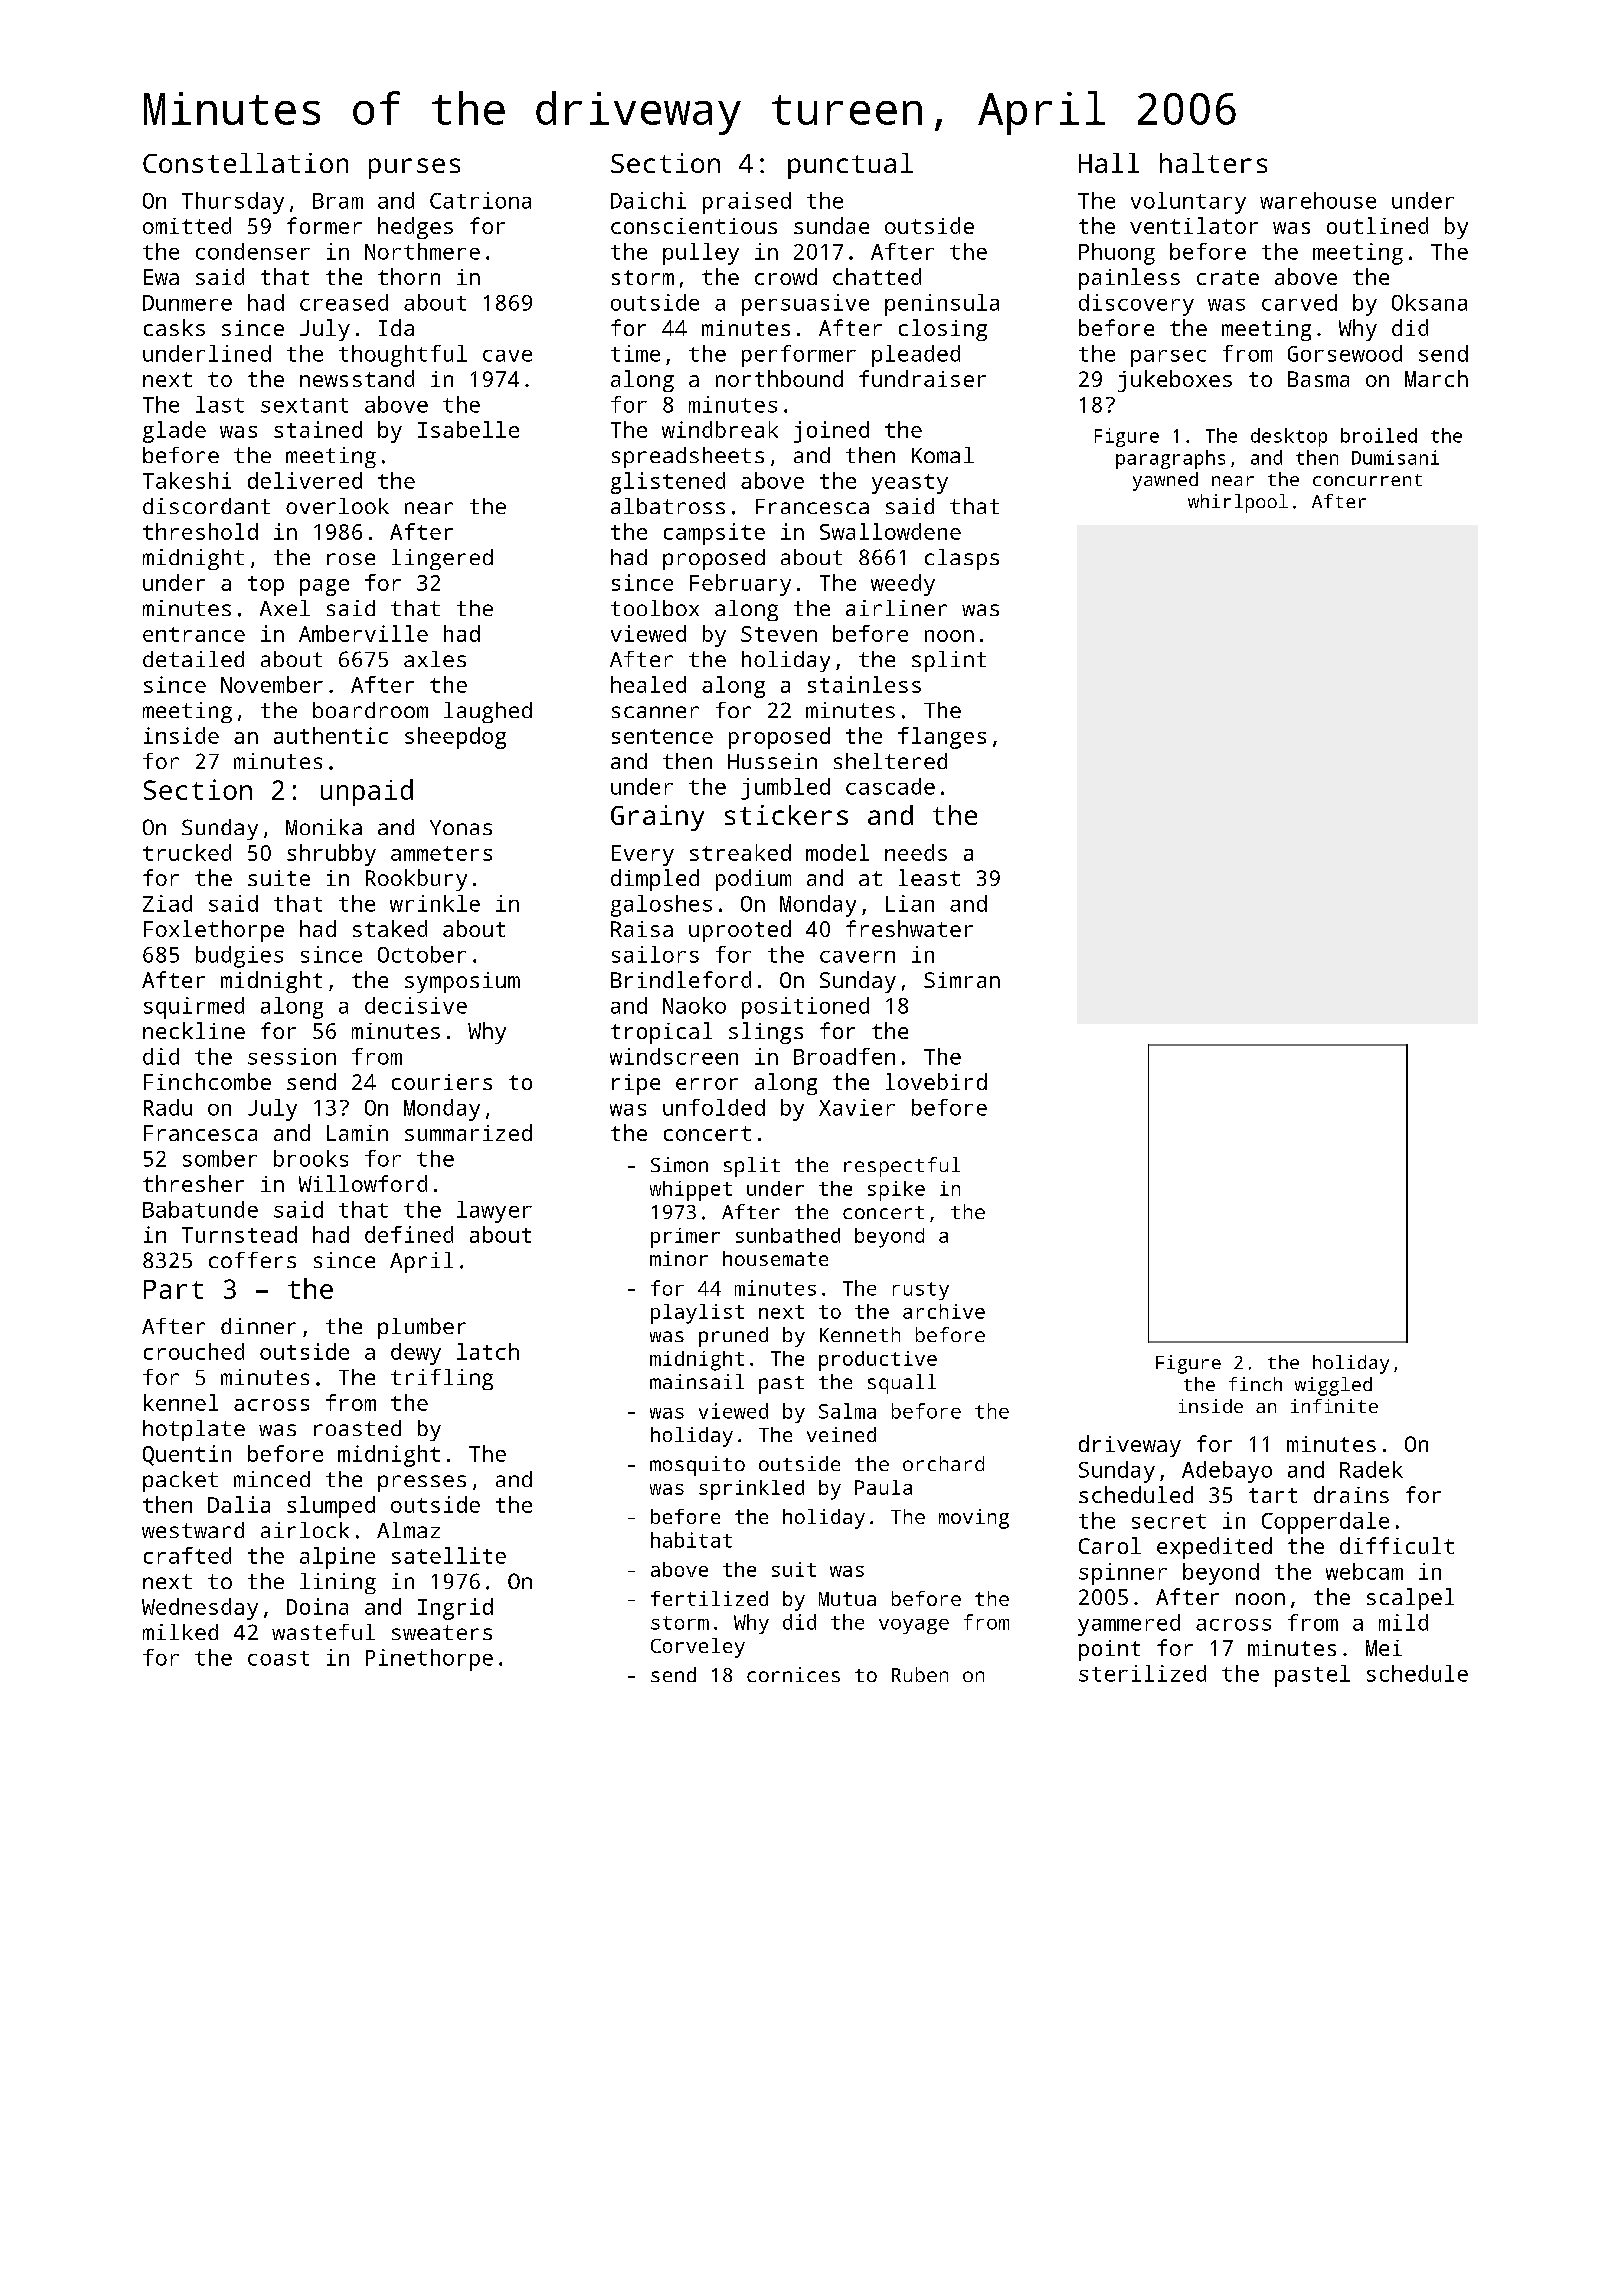 This screenshot has height=2292, width=1620. I want to click on casks, so click(174, 327).
